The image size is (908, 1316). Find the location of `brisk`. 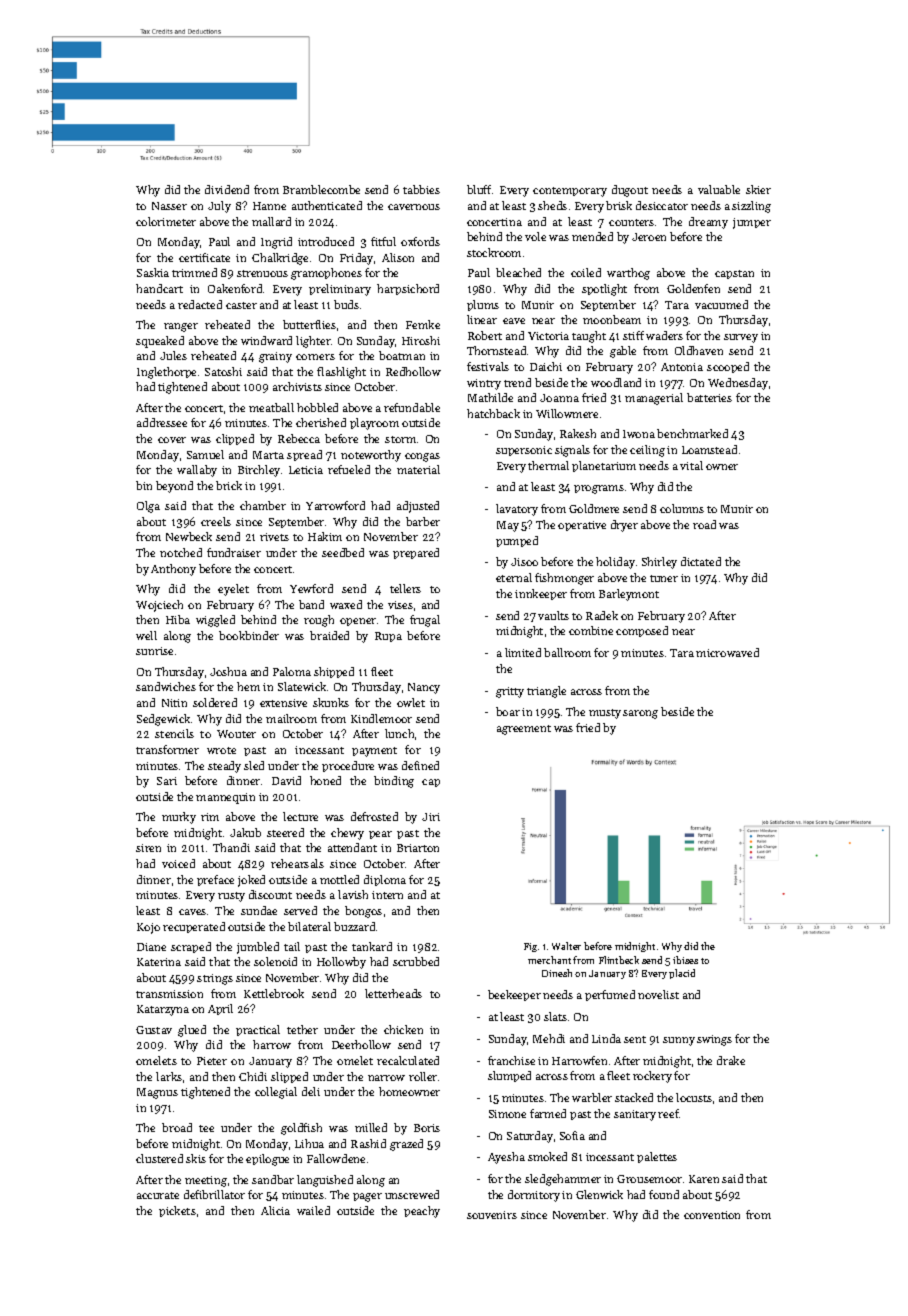

brisk is located at coordinates (619, 205).
